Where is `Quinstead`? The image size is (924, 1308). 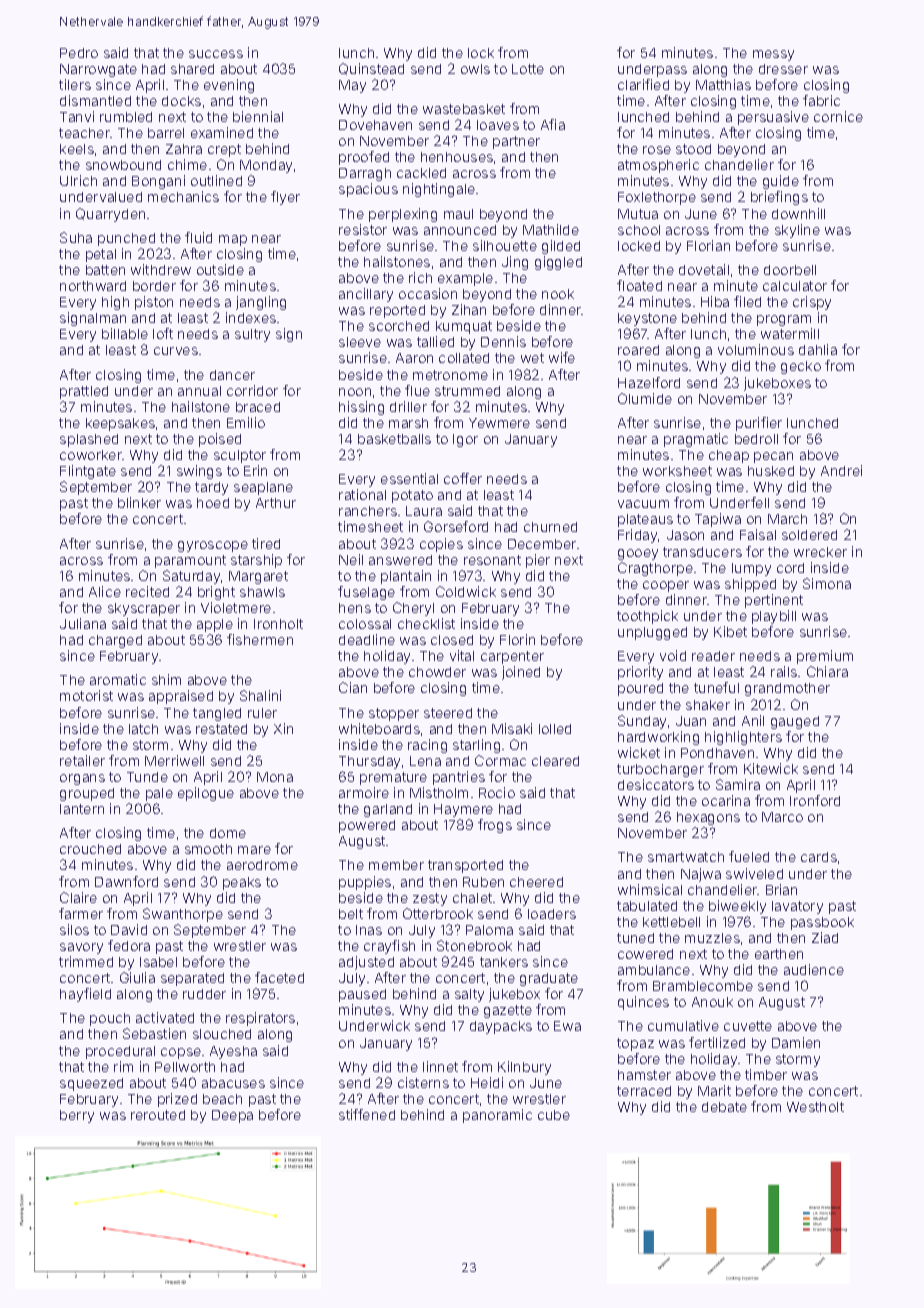
Quinstead is located at coordinates (371, 69).
